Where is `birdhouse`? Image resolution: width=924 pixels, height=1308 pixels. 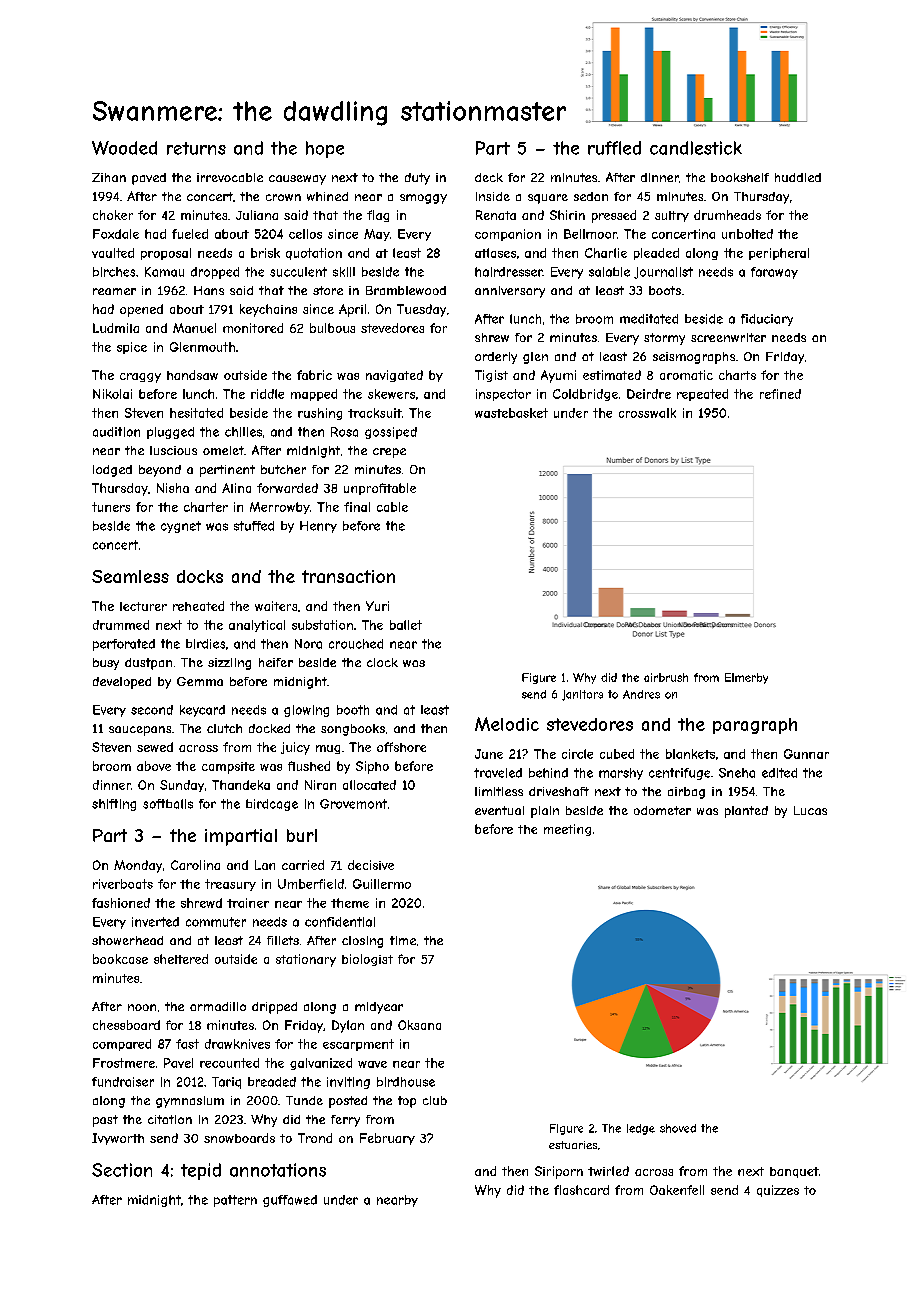
birdhouse is located at coordinates (406, 1082).
